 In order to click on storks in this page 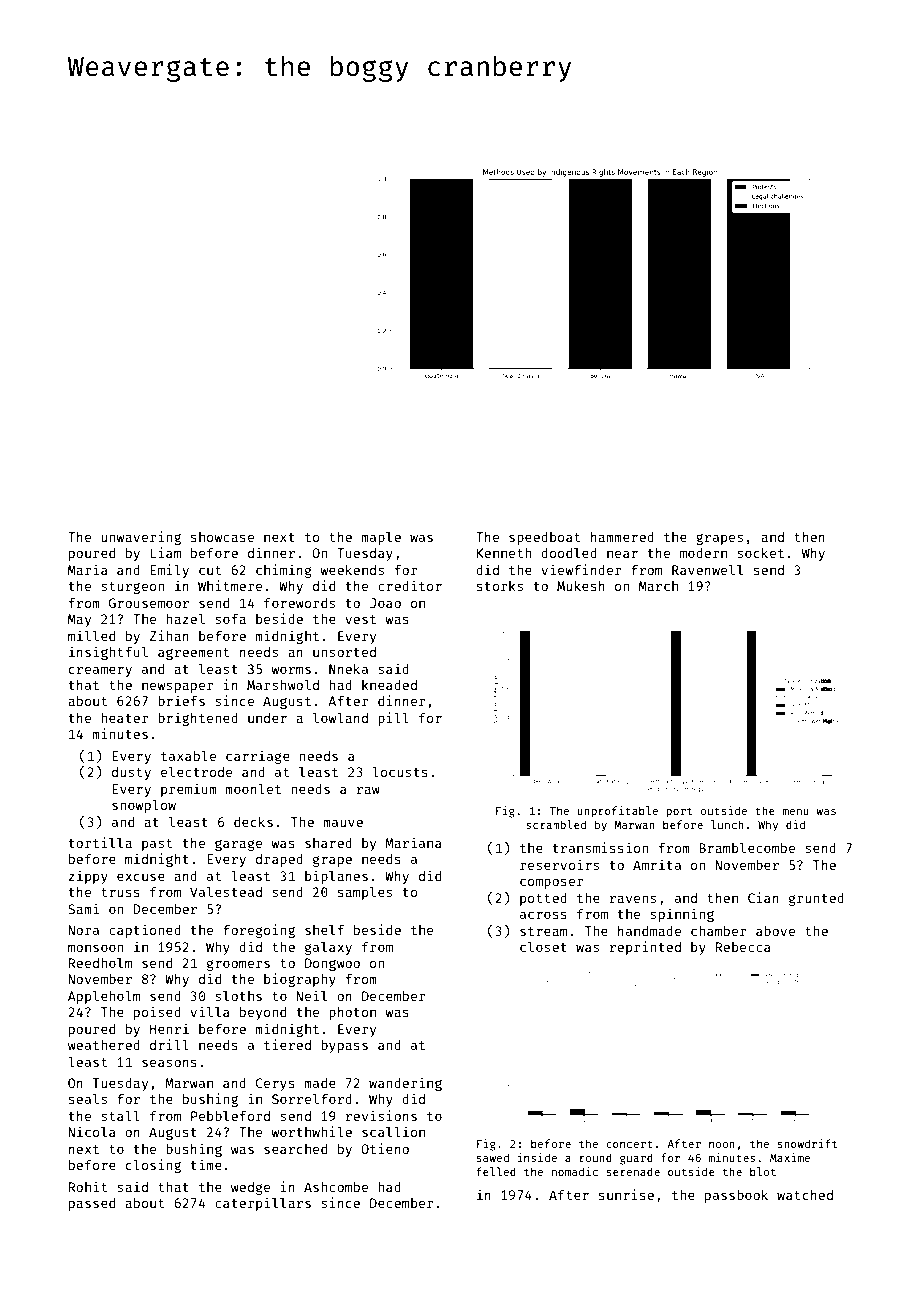, I will do `click(500, 586)`.
